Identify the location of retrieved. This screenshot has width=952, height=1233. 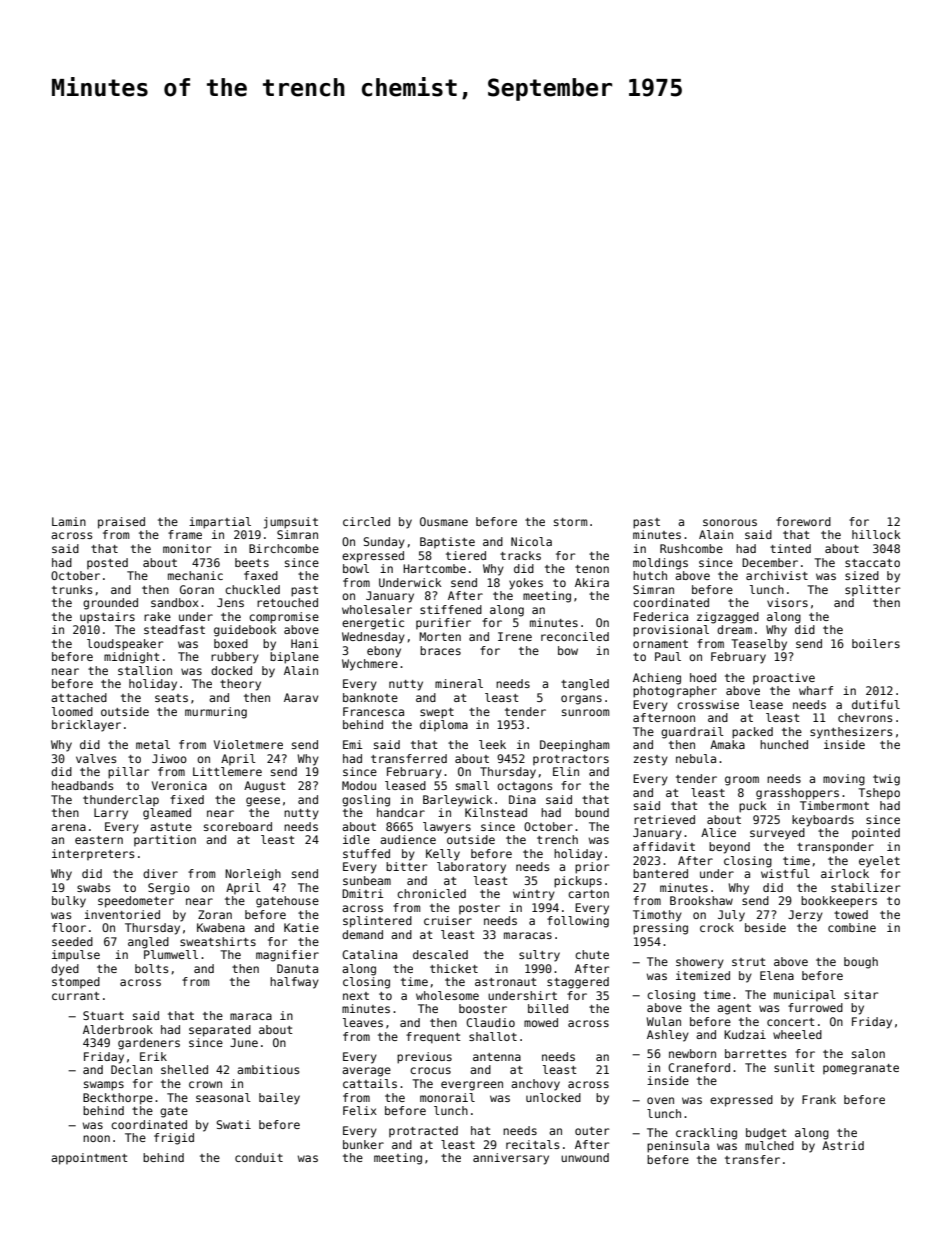
(664, 819).
